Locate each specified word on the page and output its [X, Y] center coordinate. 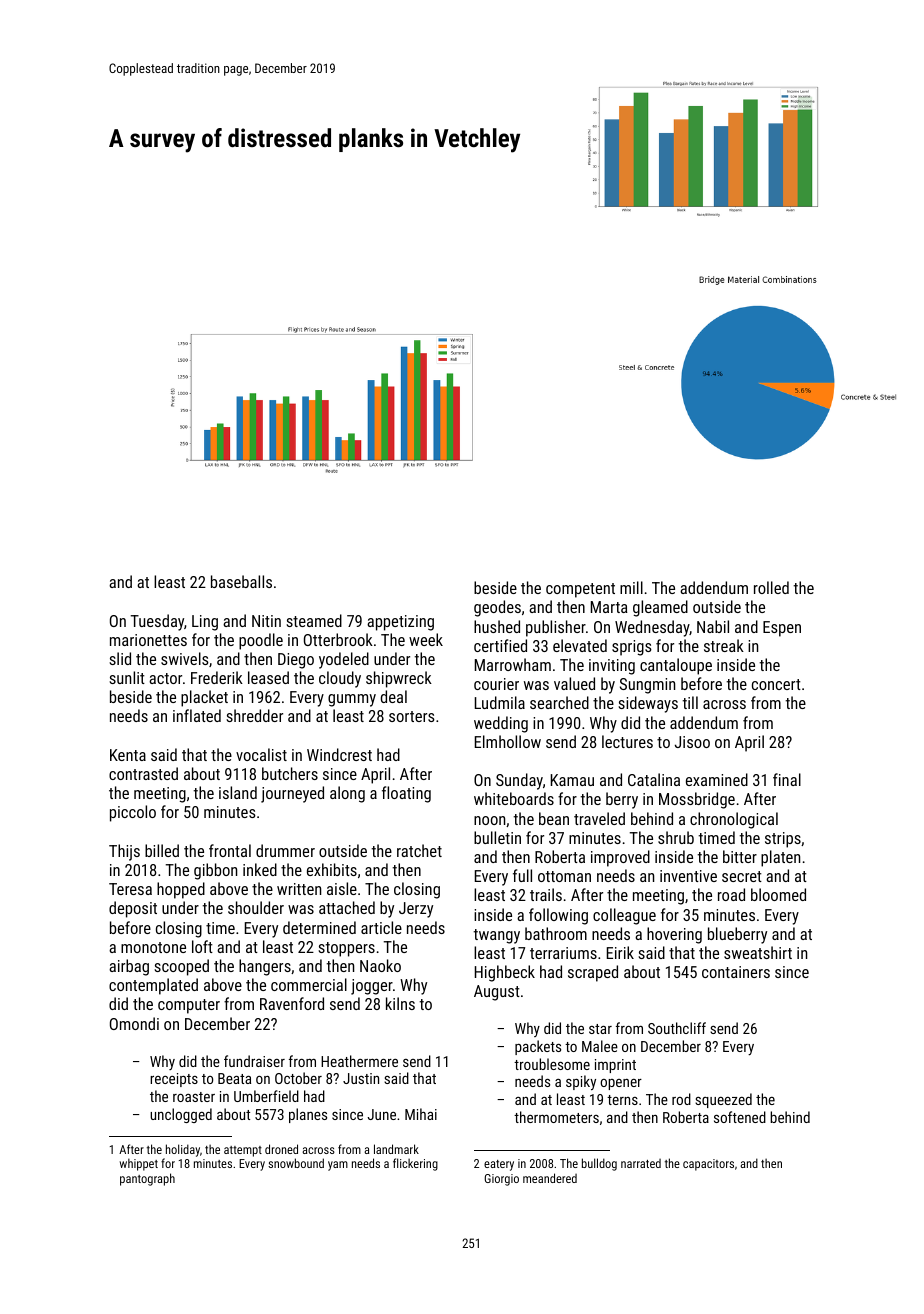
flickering [415, 1164]
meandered [550, 1178]
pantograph [147, 1179]
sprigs [632, 648]
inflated [197, 715]
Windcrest [339, 754]
